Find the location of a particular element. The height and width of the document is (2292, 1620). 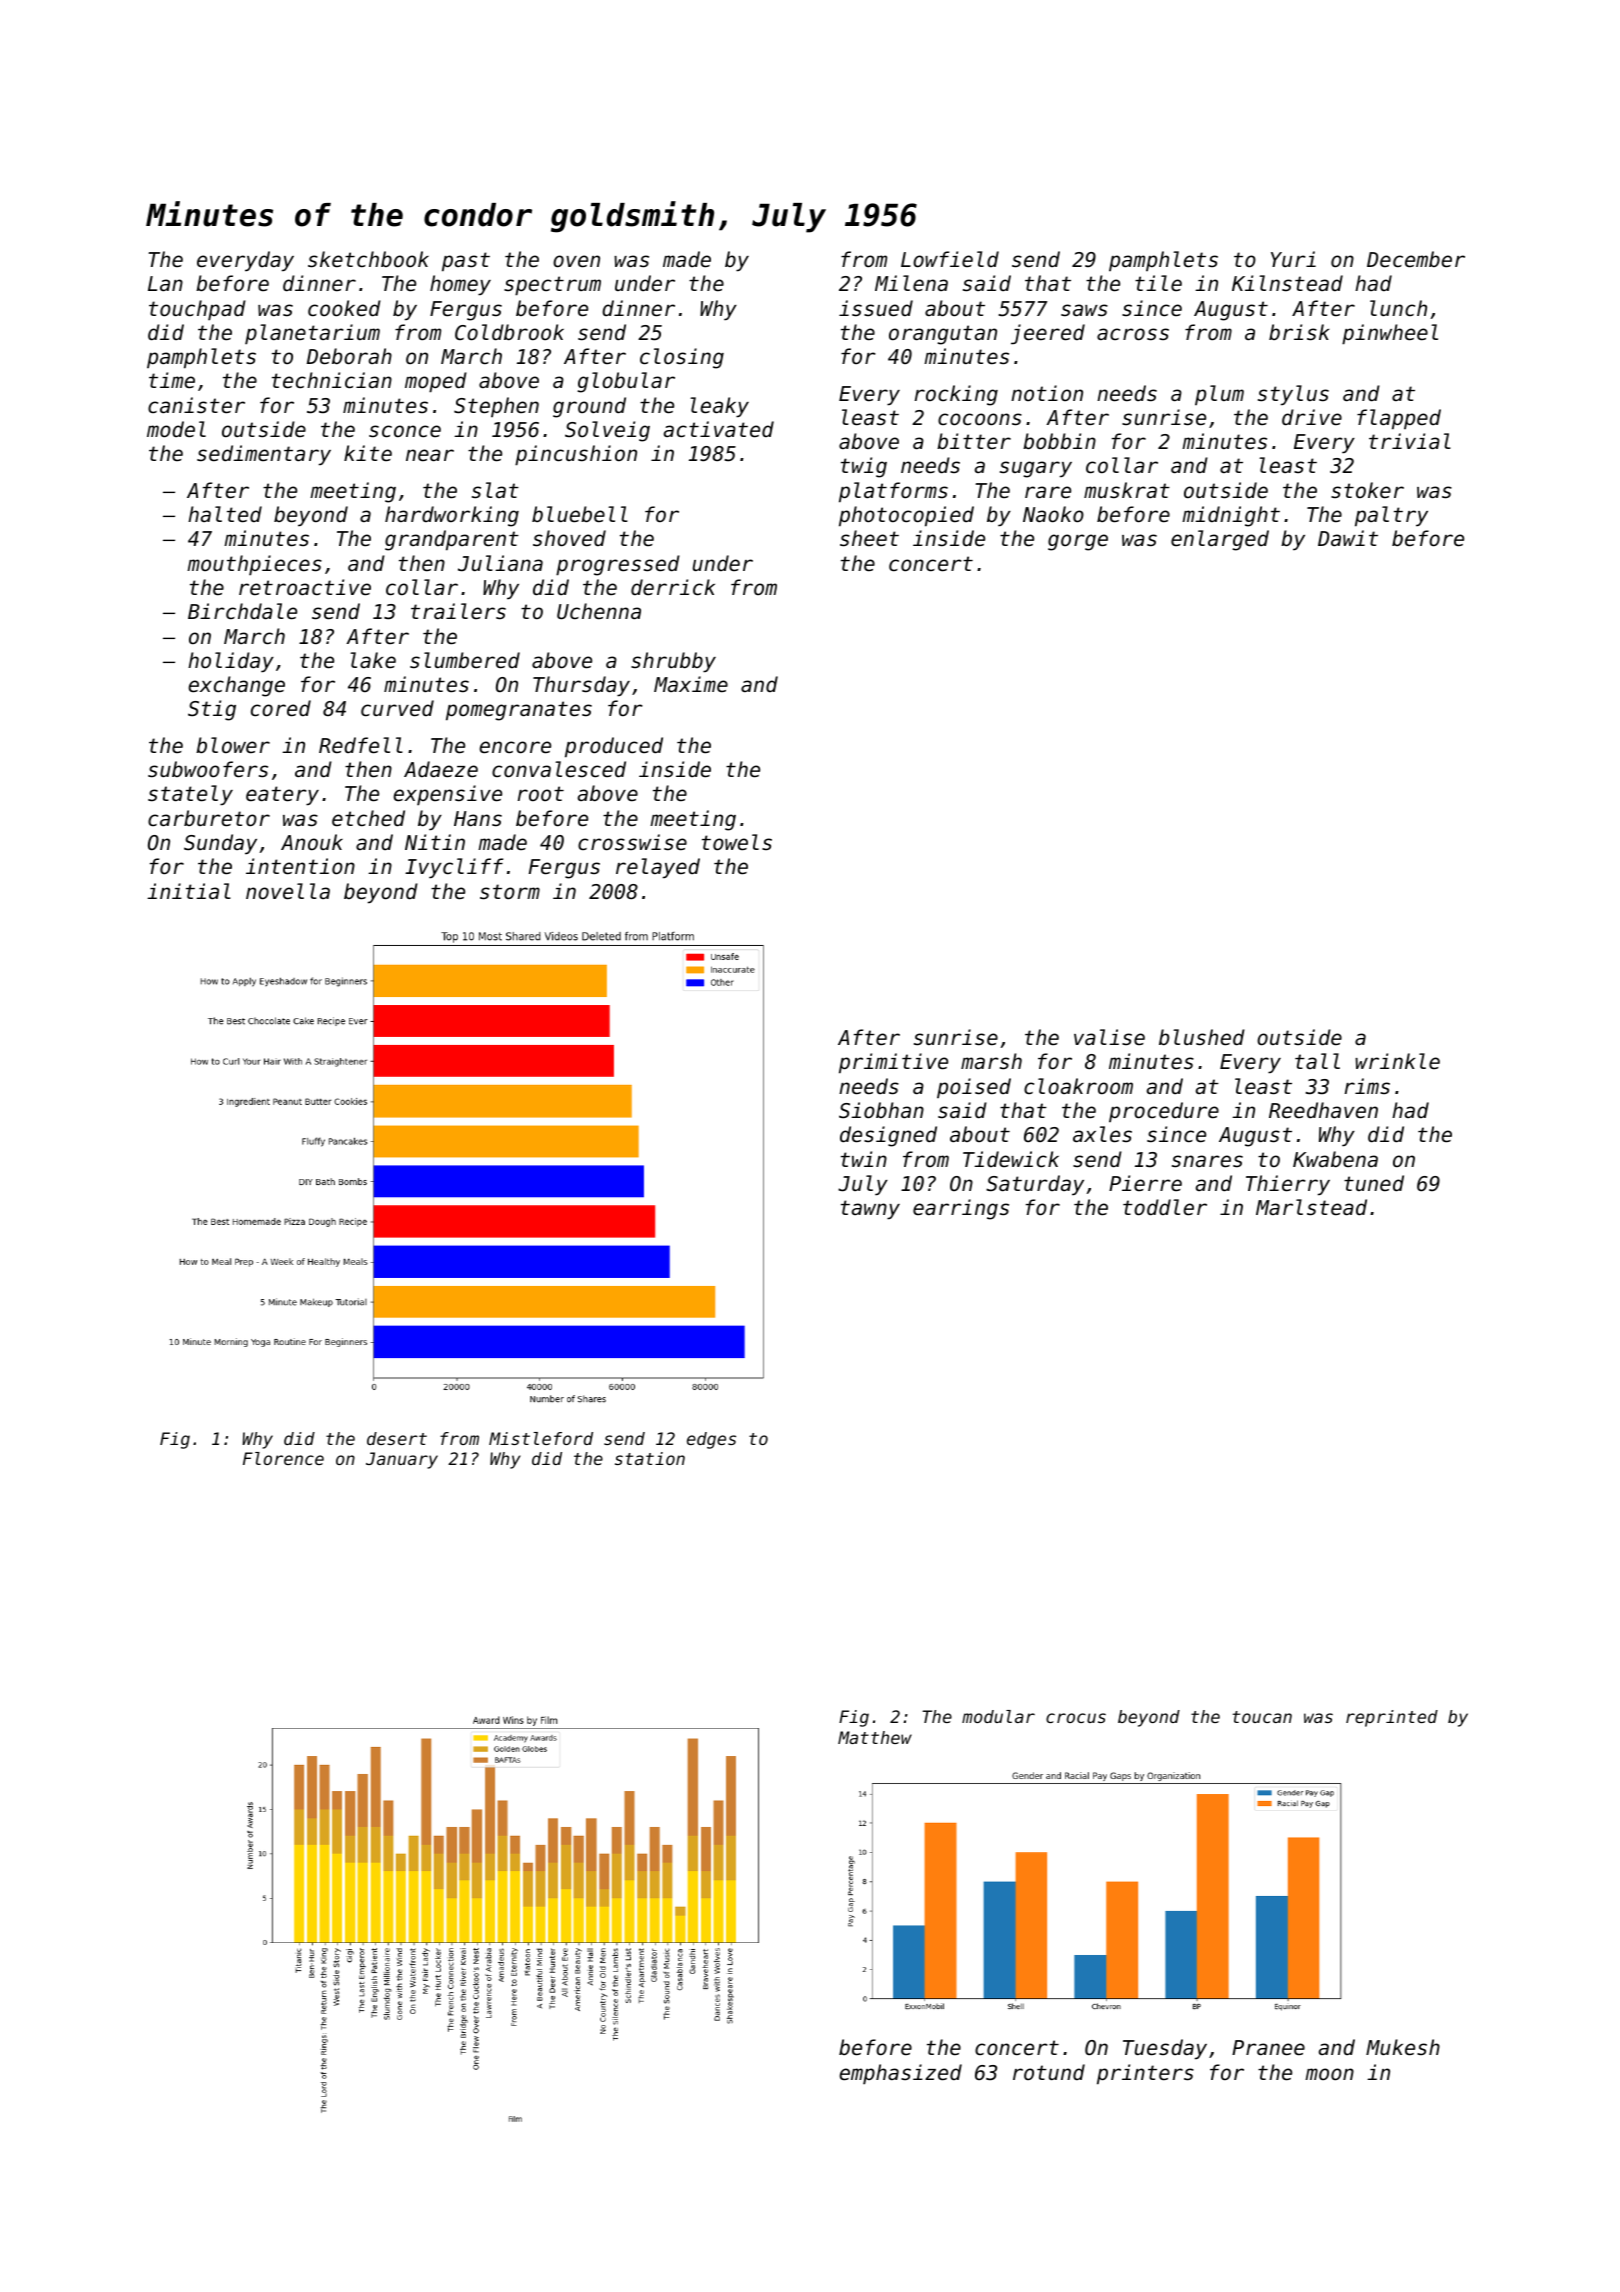

issued is located at coordinates (876, 308).
